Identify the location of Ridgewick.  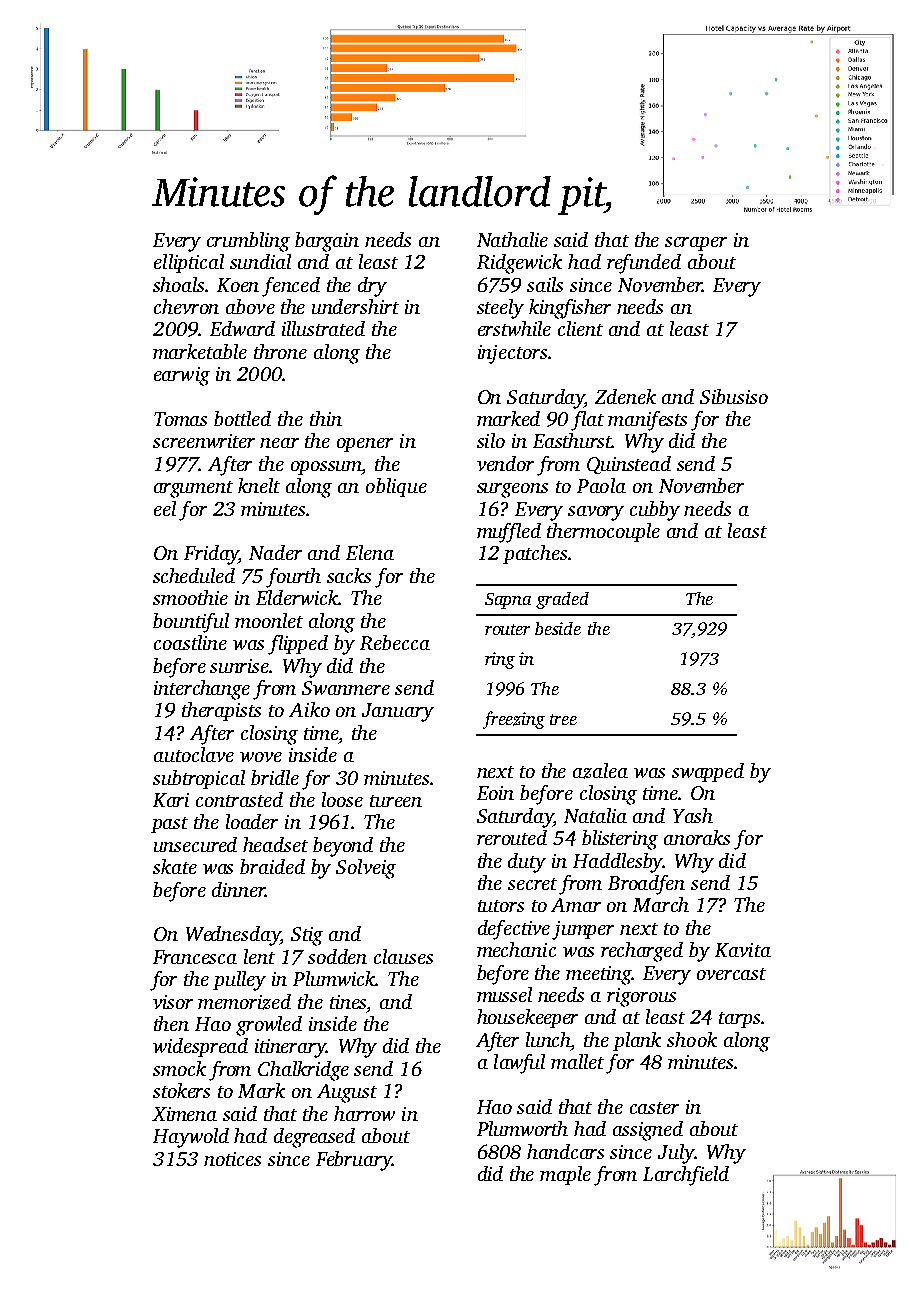
(519, 264).
